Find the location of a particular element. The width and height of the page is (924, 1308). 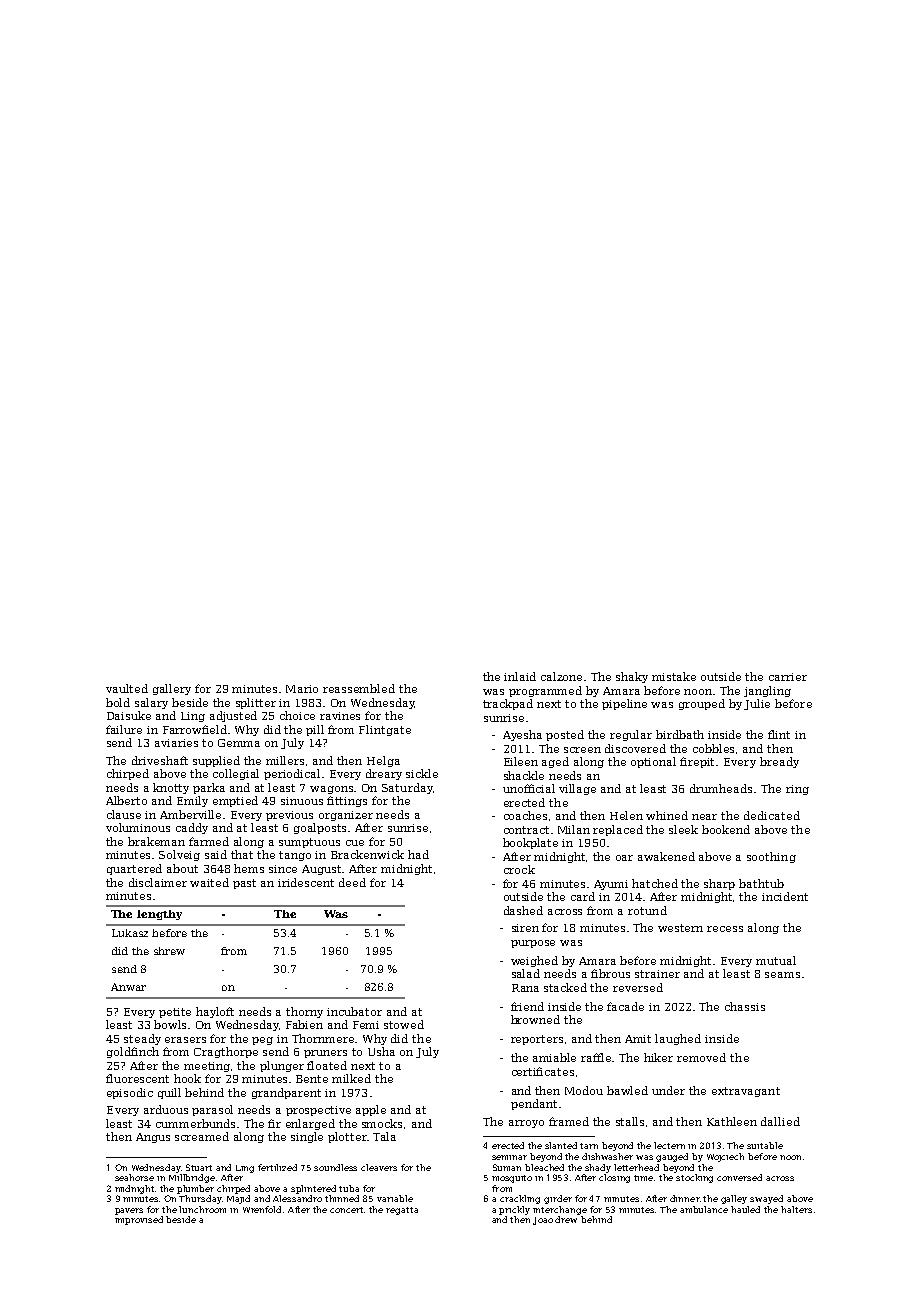

carrier is located at coordinates (788, 677).
